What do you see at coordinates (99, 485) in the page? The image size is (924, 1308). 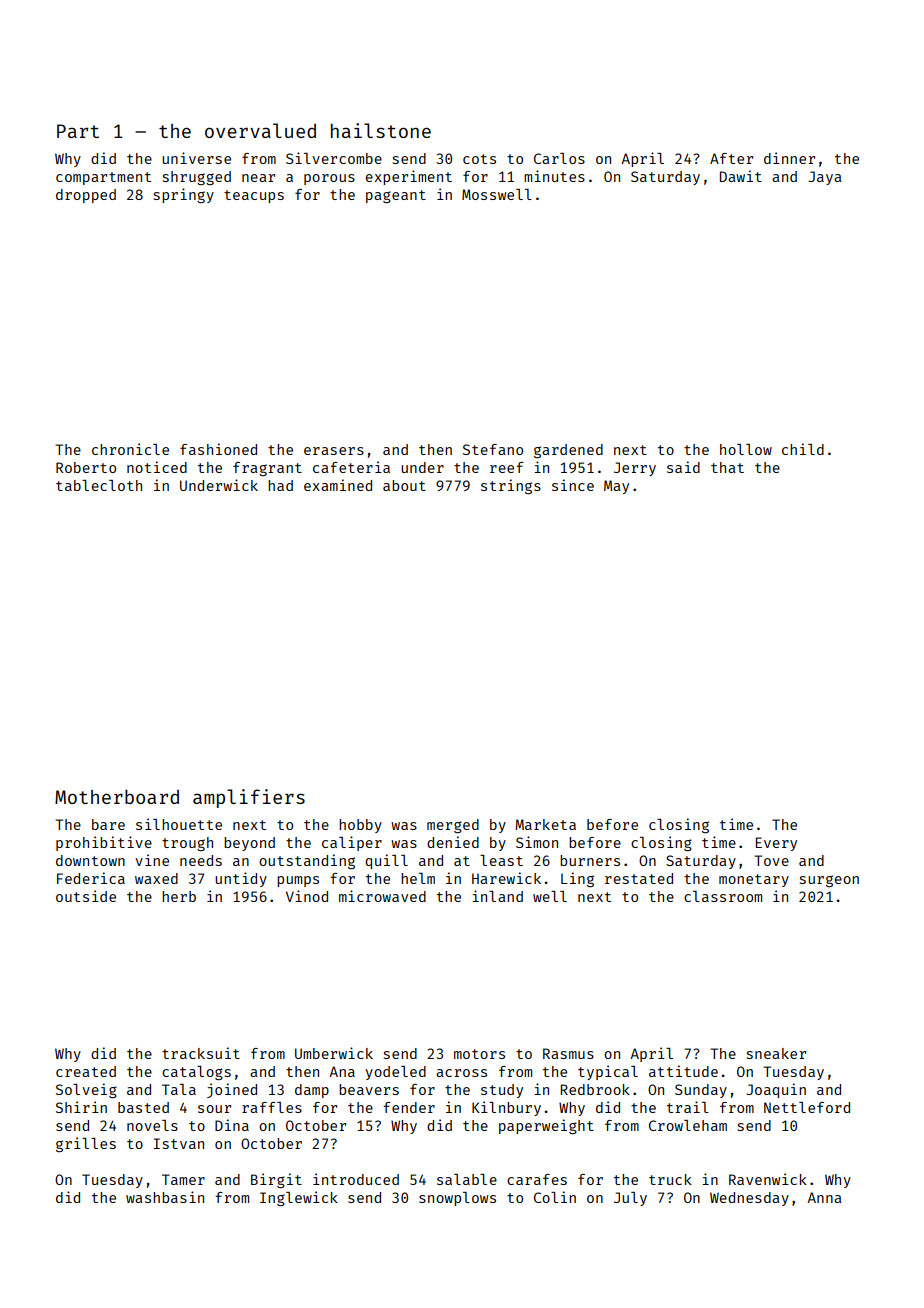 I see `tablecloth` at bounding box center [99, 485].
